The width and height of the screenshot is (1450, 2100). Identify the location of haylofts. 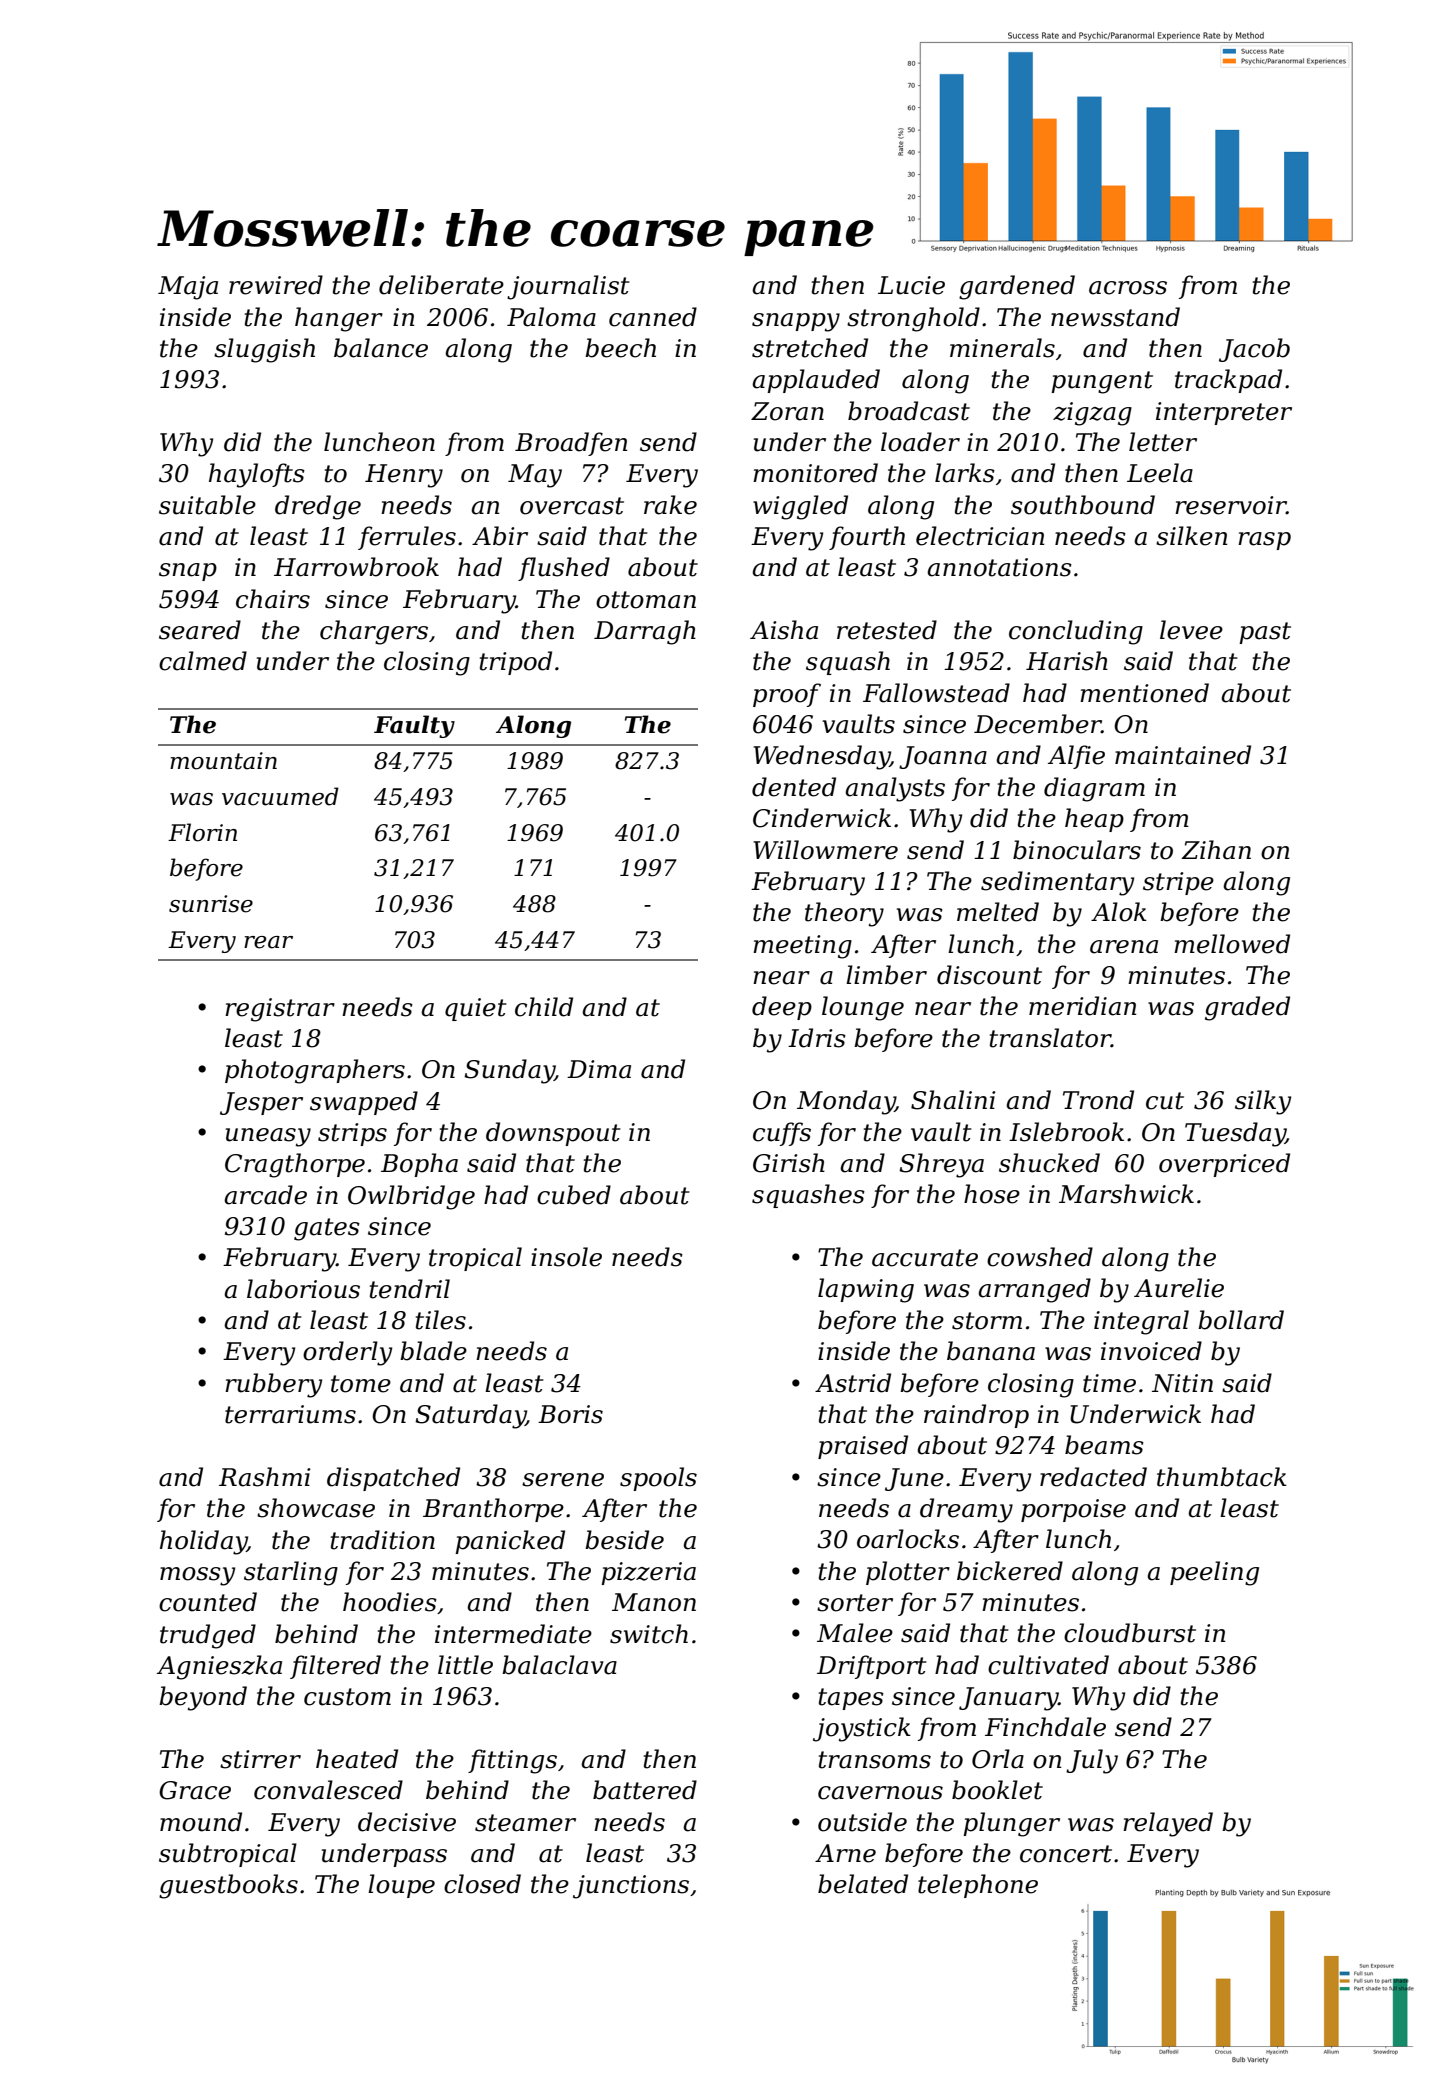
(257, 475).
